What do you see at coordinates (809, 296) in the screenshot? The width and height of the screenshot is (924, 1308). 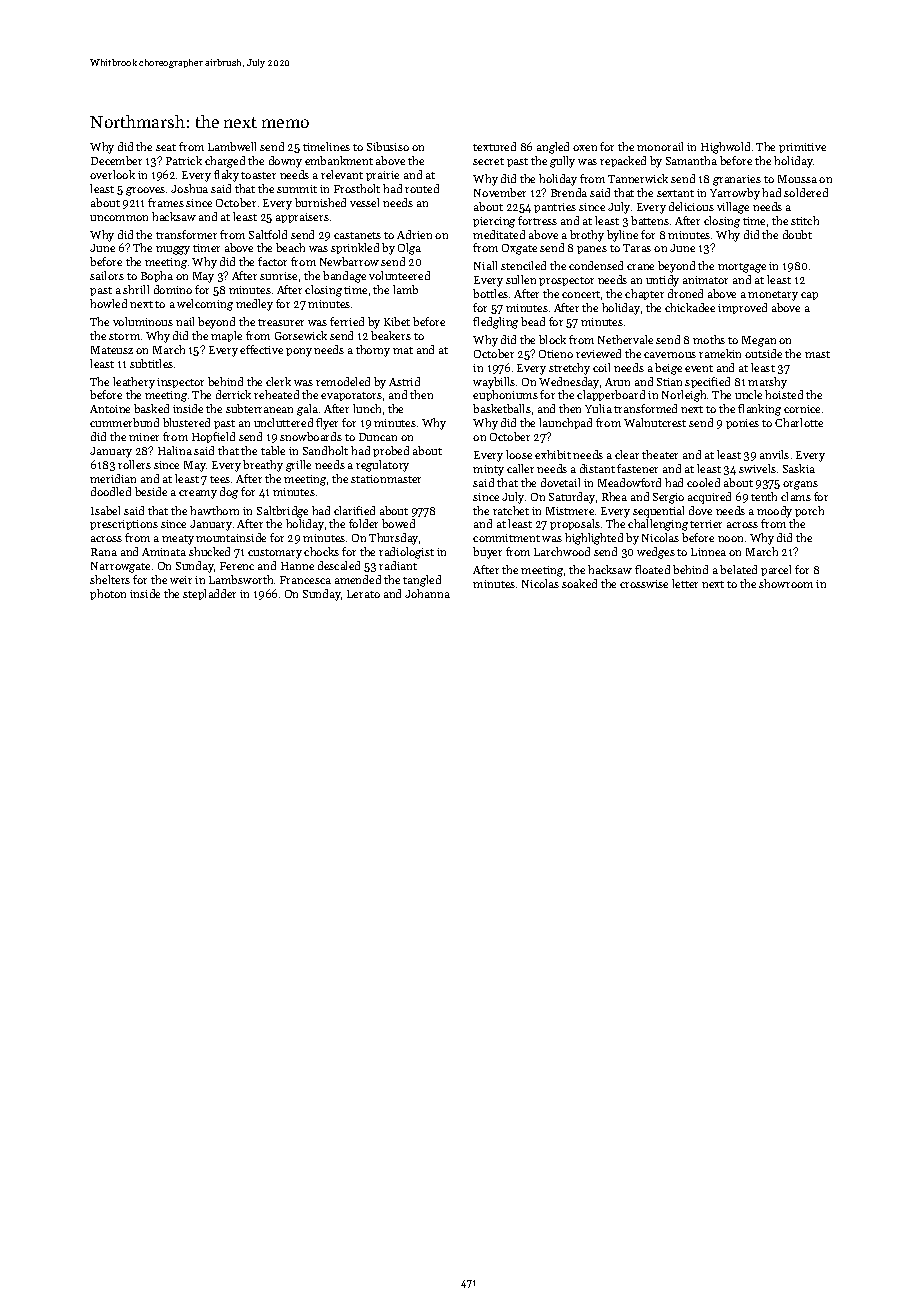 I see `cap` at bounding box center [809, 296].
